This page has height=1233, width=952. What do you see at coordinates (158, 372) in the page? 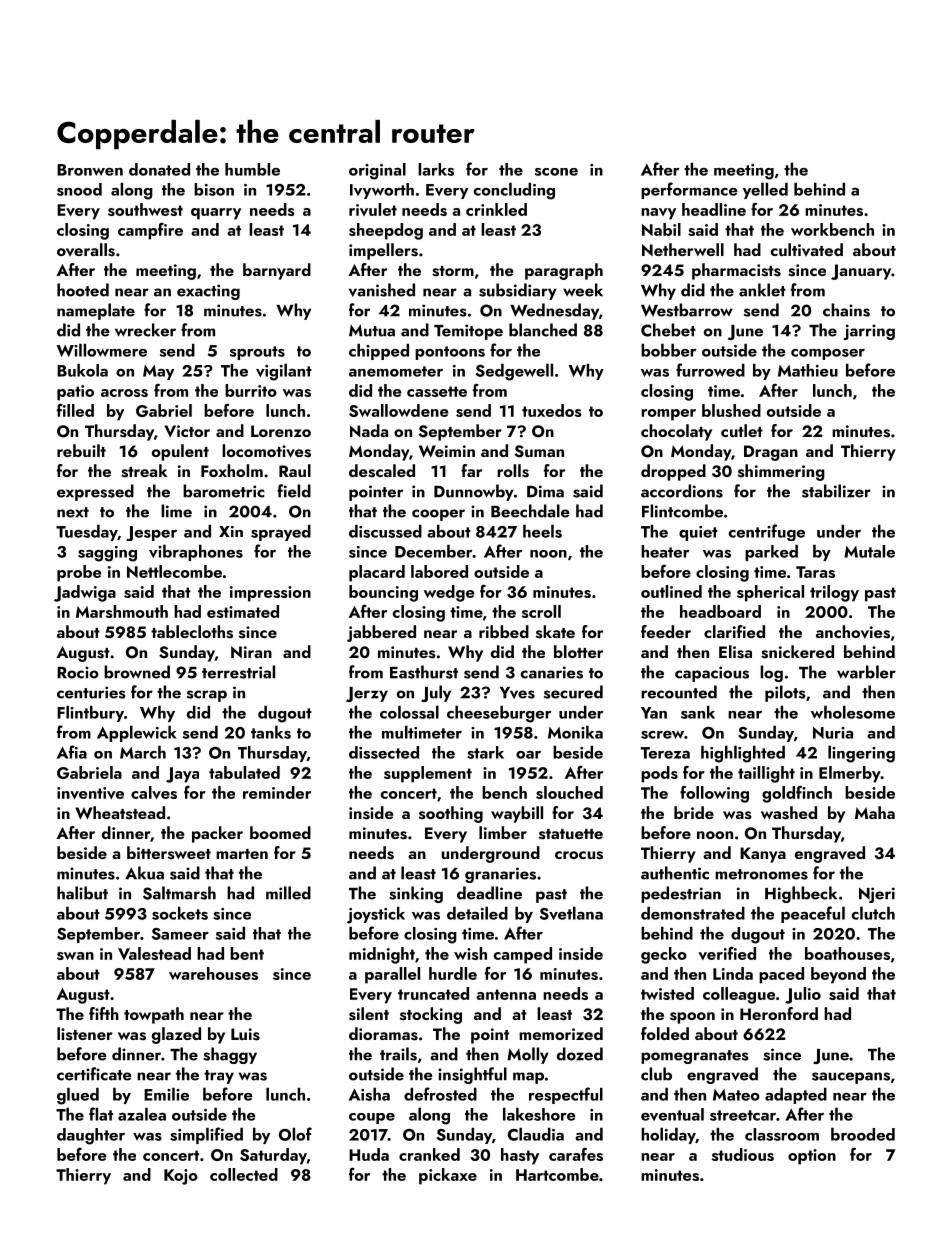
I see `May` at bounding box center [158, 372].
